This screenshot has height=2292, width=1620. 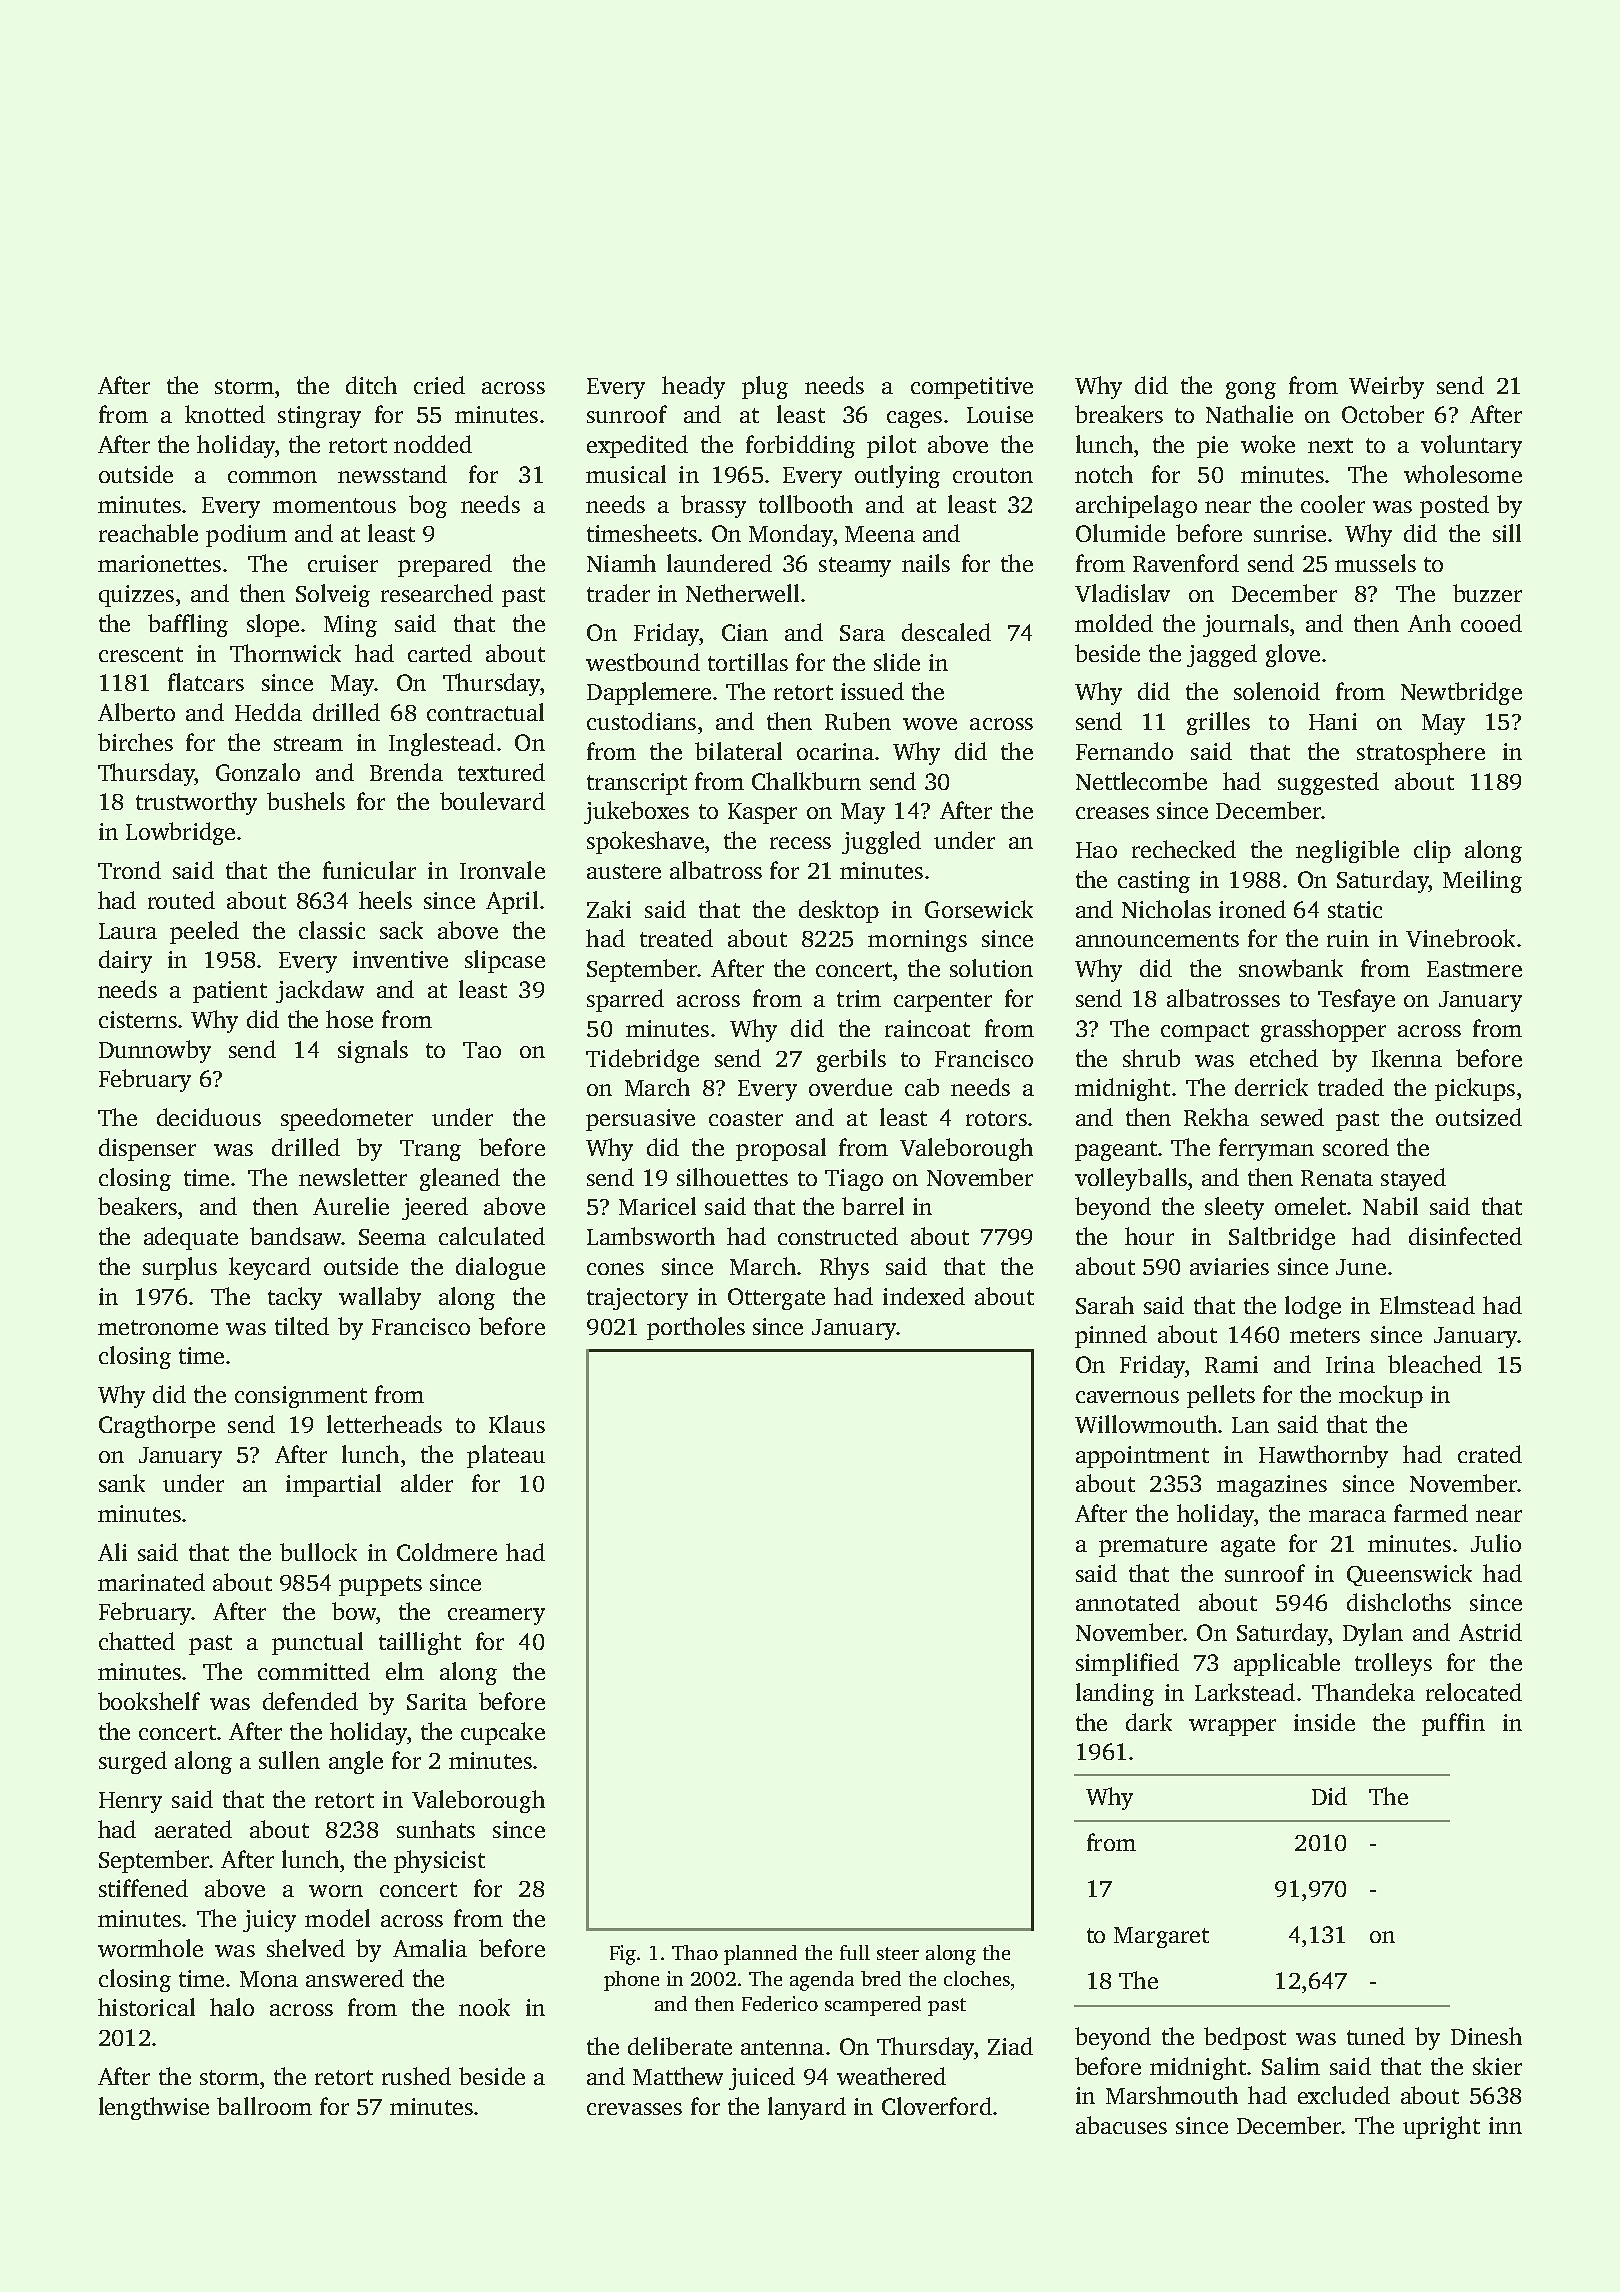 I want to click on Coldmere, so click(x=447, y=1552).
